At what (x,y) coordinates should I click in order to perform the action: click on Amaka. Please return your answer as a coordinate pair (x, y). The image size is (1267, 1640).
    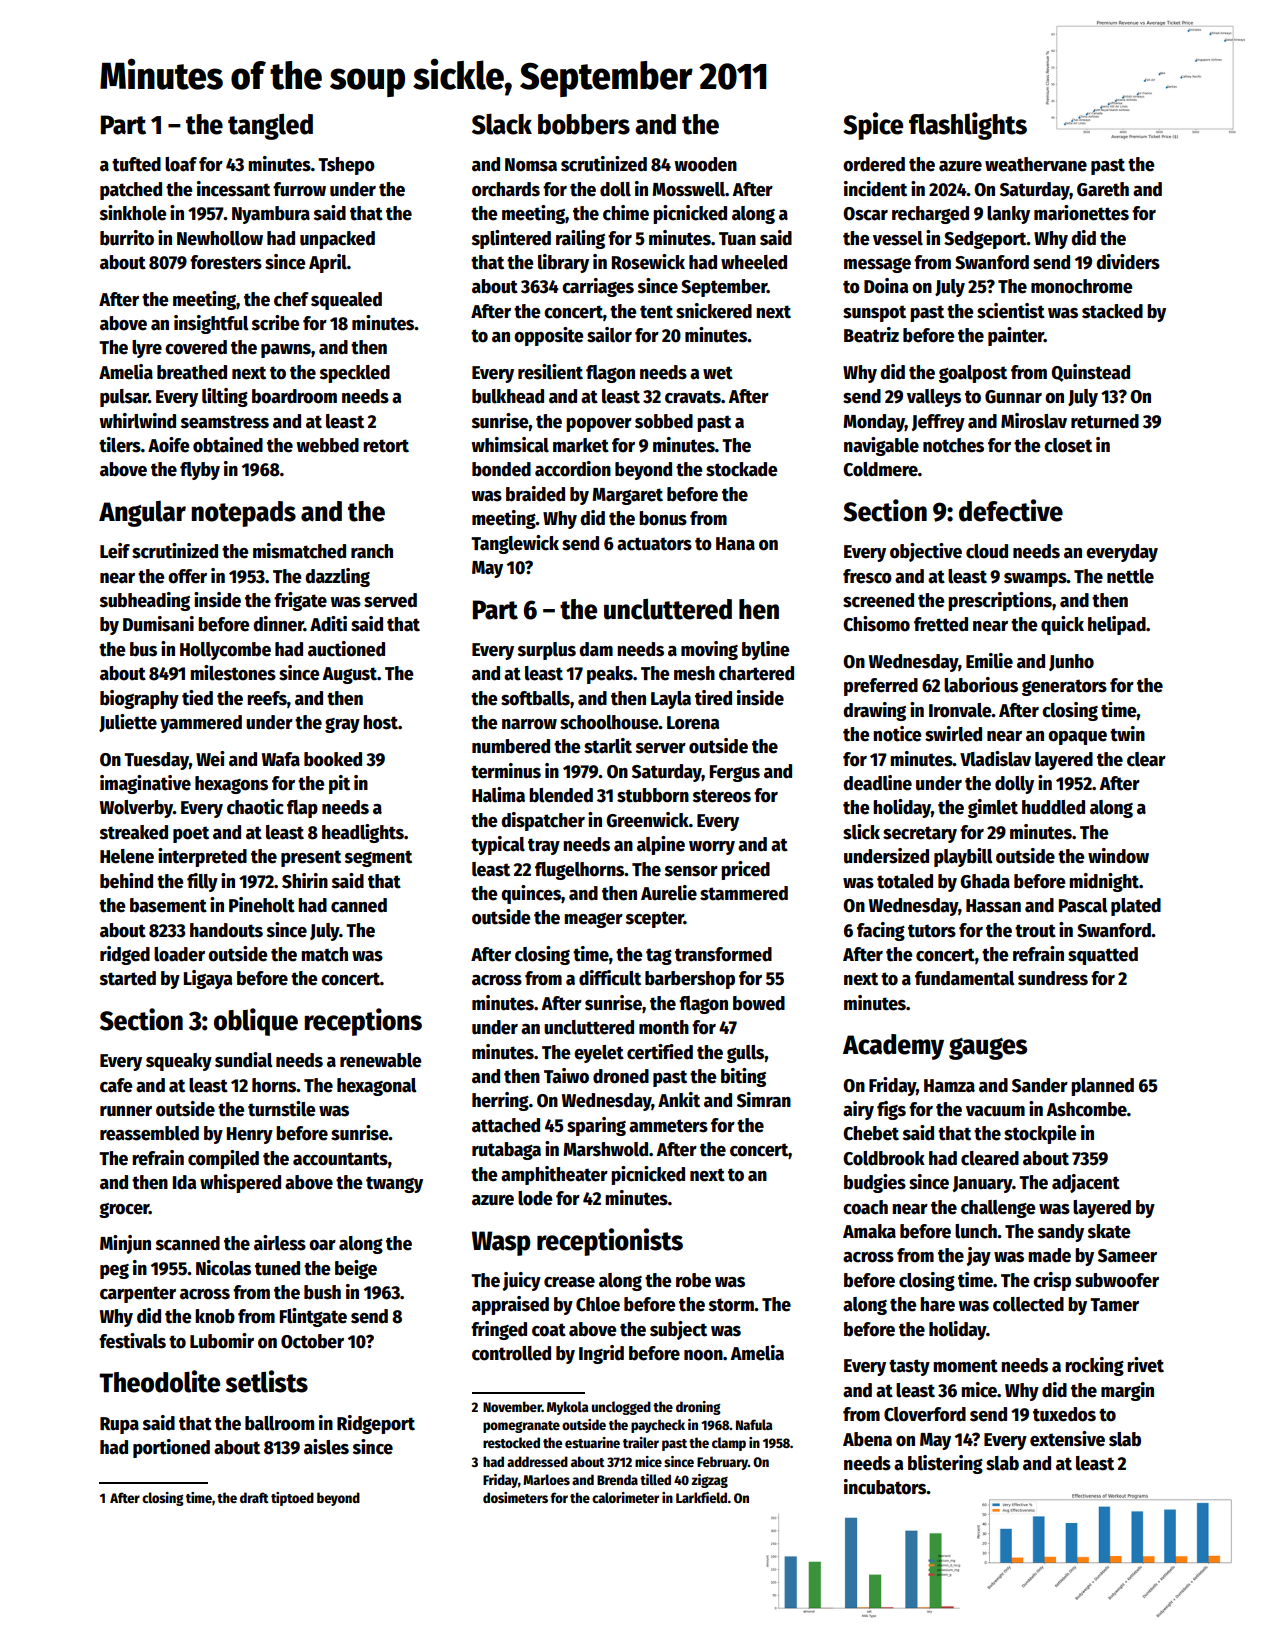
    Looking at the image, I should click on (869, 1231).
